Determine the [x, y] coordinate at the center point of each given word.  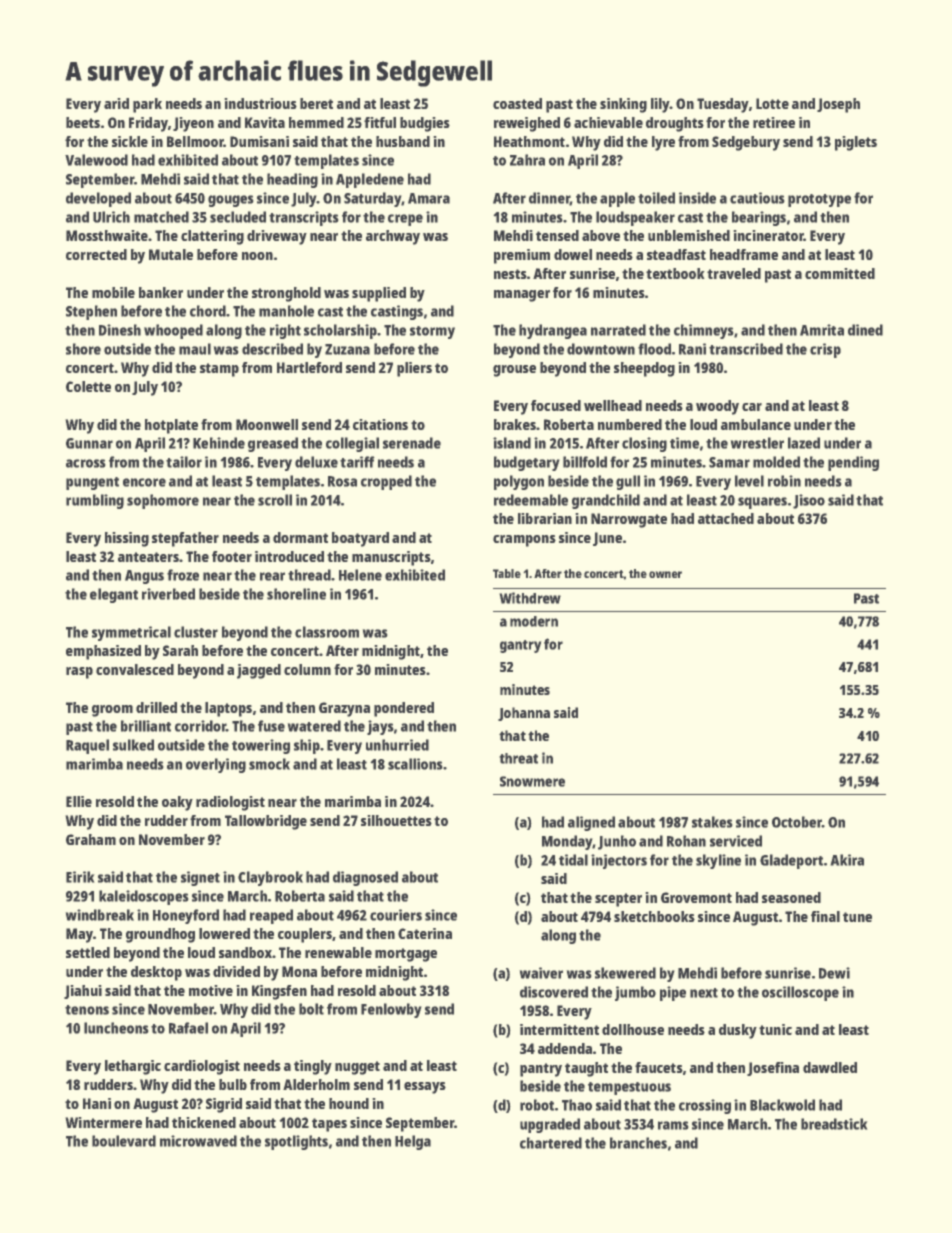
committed [840, 273]
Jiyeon [193, 124]
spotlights [296, 1142]
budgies [425, 124]
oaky [177, 803]
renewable [338, 952]
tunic [775, 1029]
